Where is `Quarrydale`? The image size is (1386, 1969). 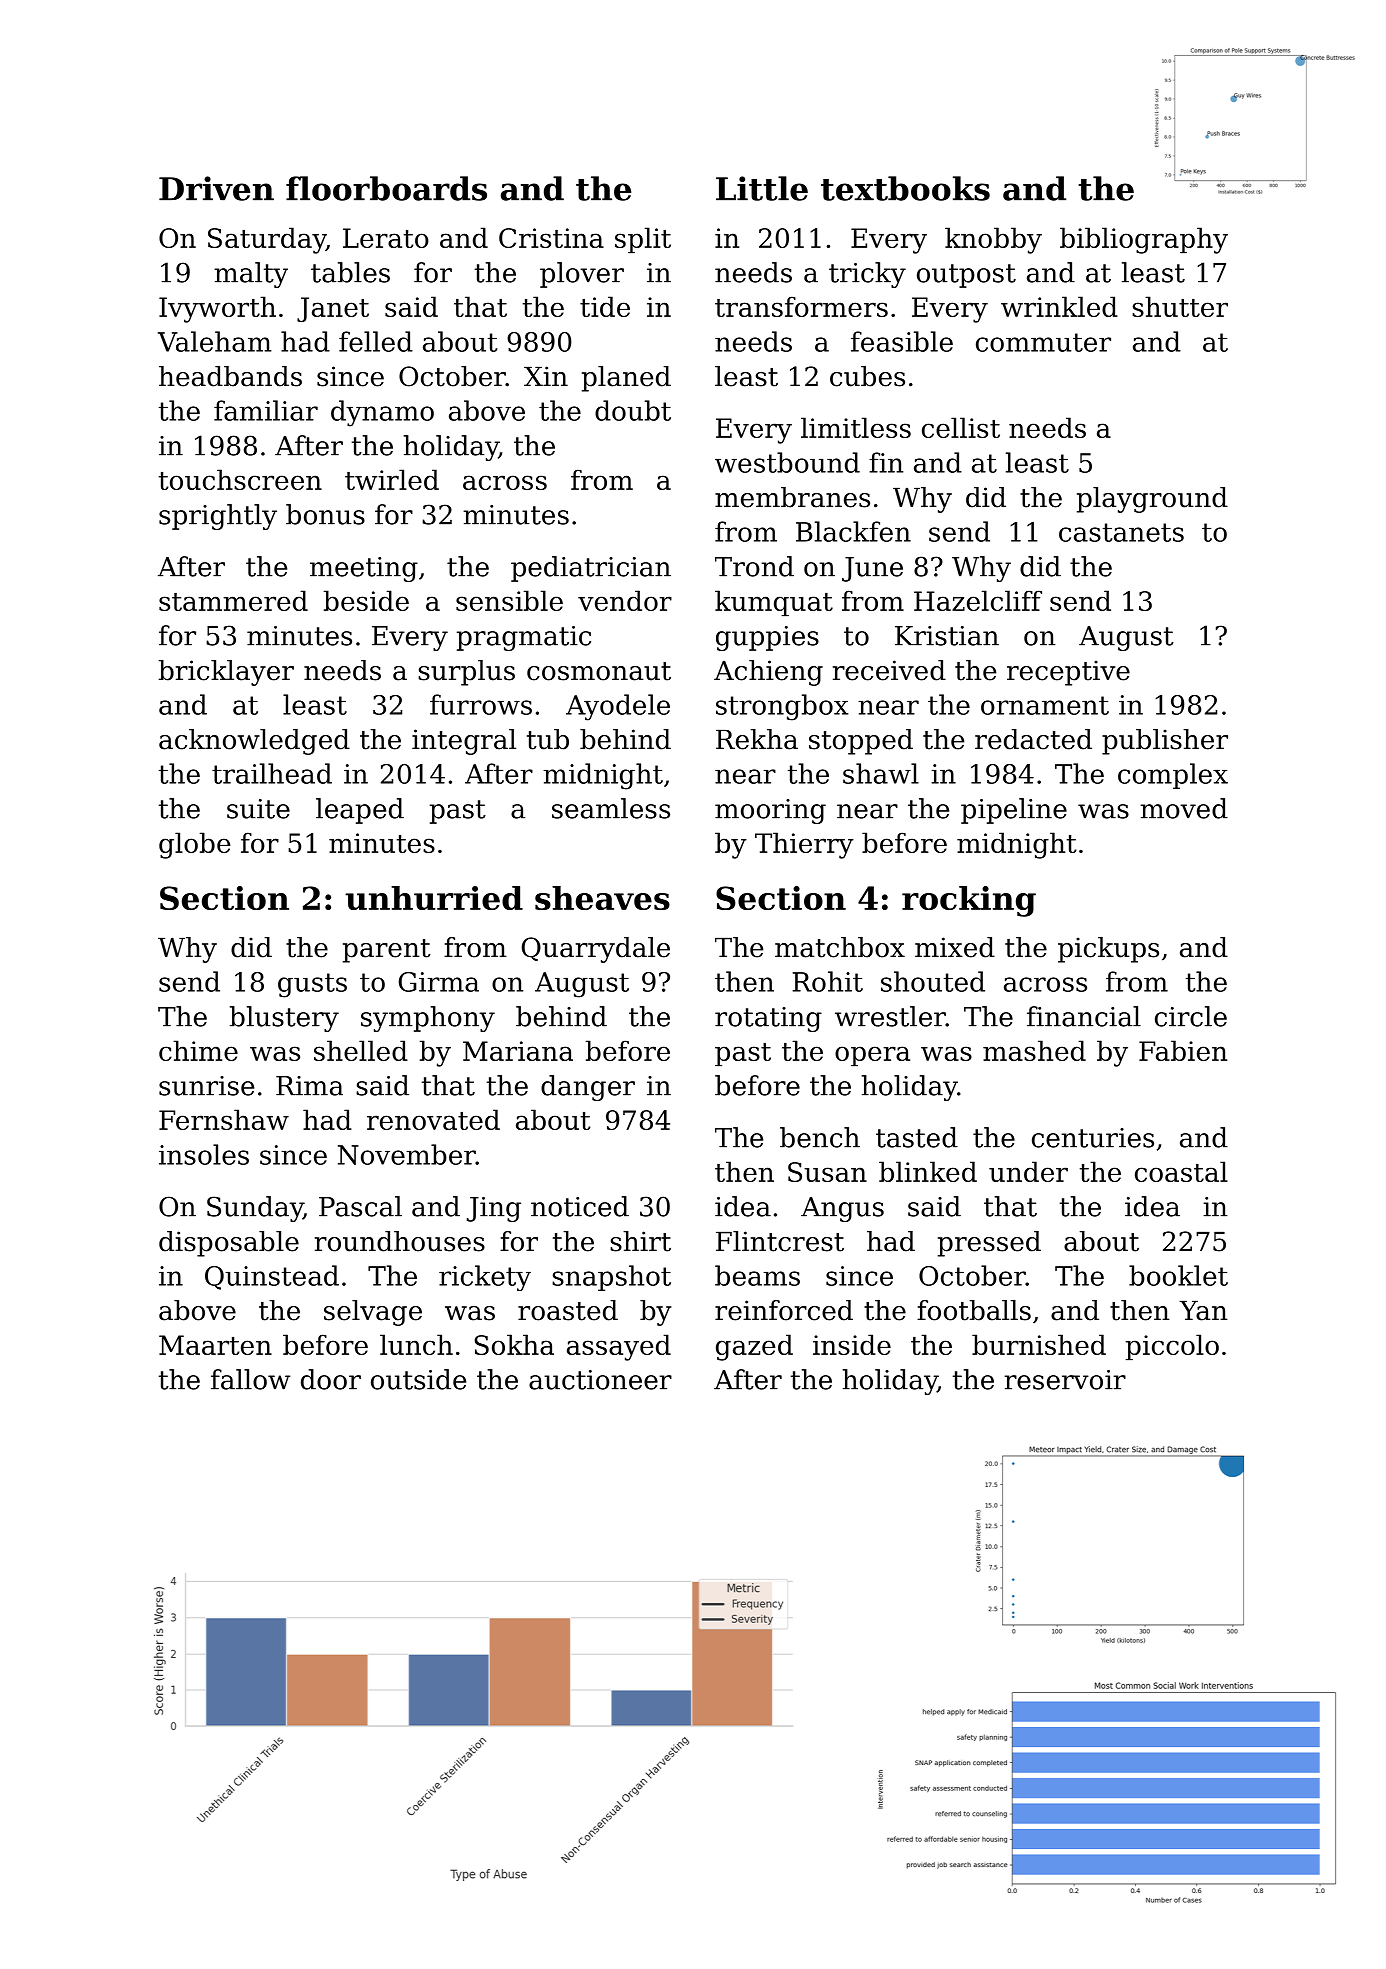
Quarrydale is located at coordinates (596, 950).
